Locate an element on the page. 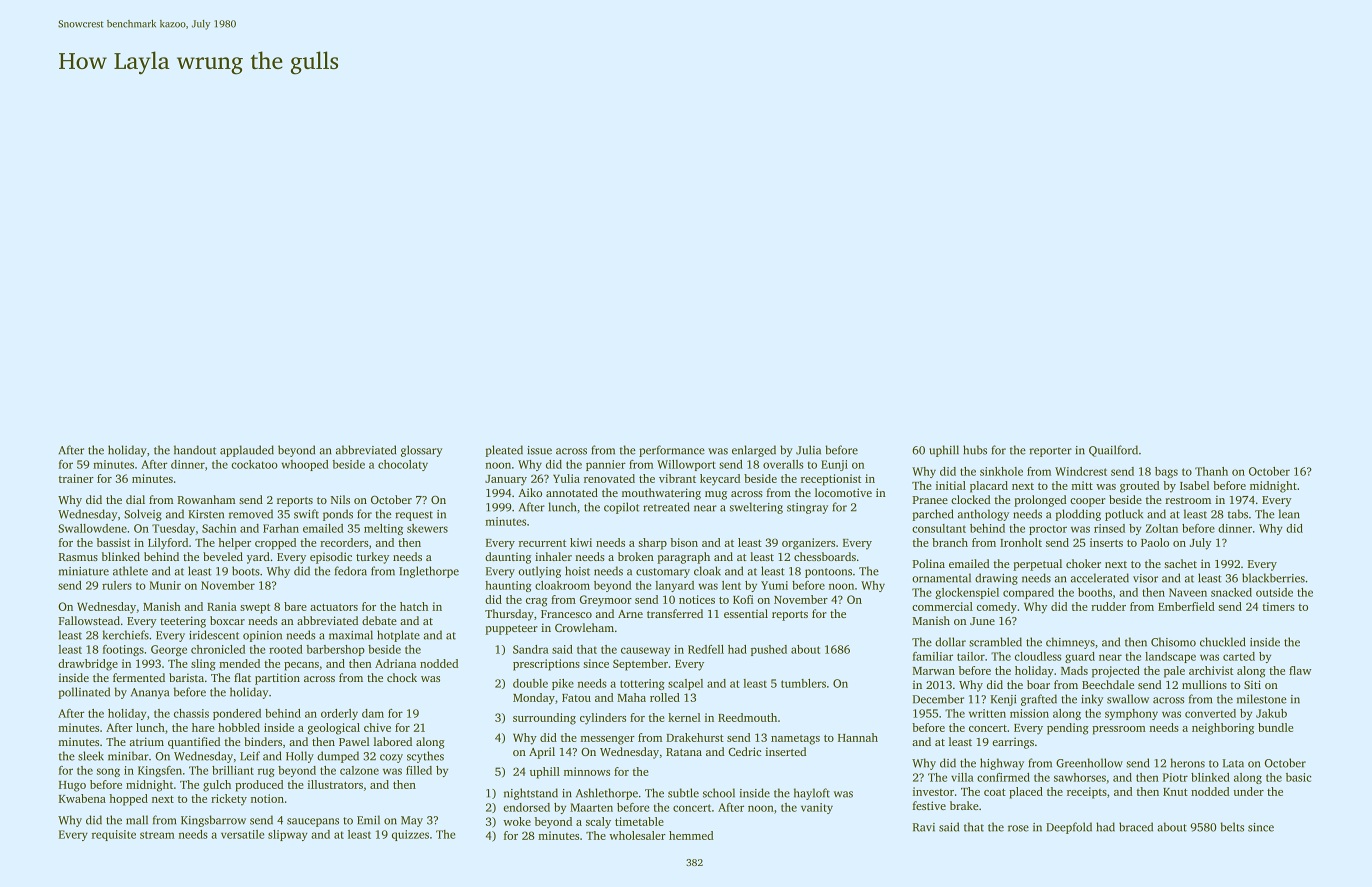 Image resolution: width=1372 pixels, height=887 pixels. glossary is located at coordinates (421, 451).
